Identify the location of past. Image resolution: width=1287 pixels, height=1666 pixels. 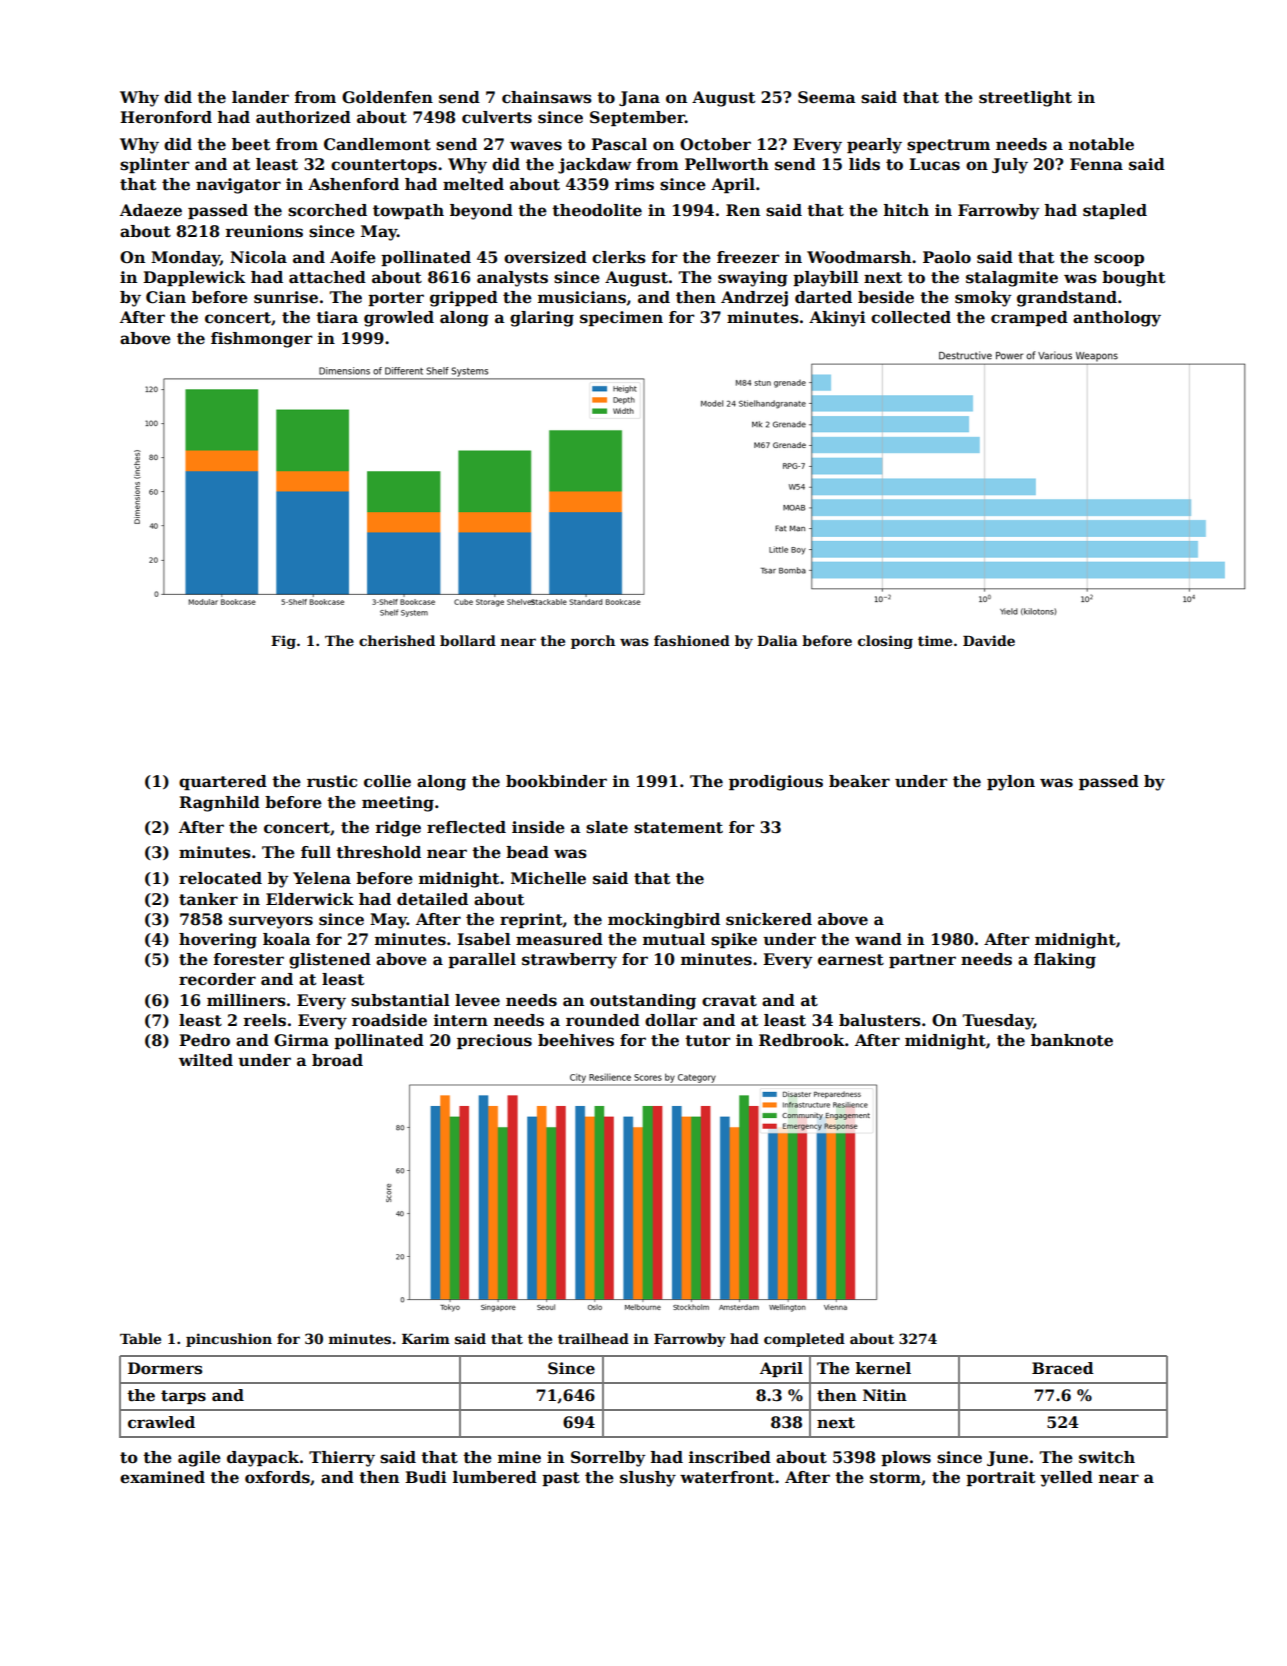
(561, 1479).
